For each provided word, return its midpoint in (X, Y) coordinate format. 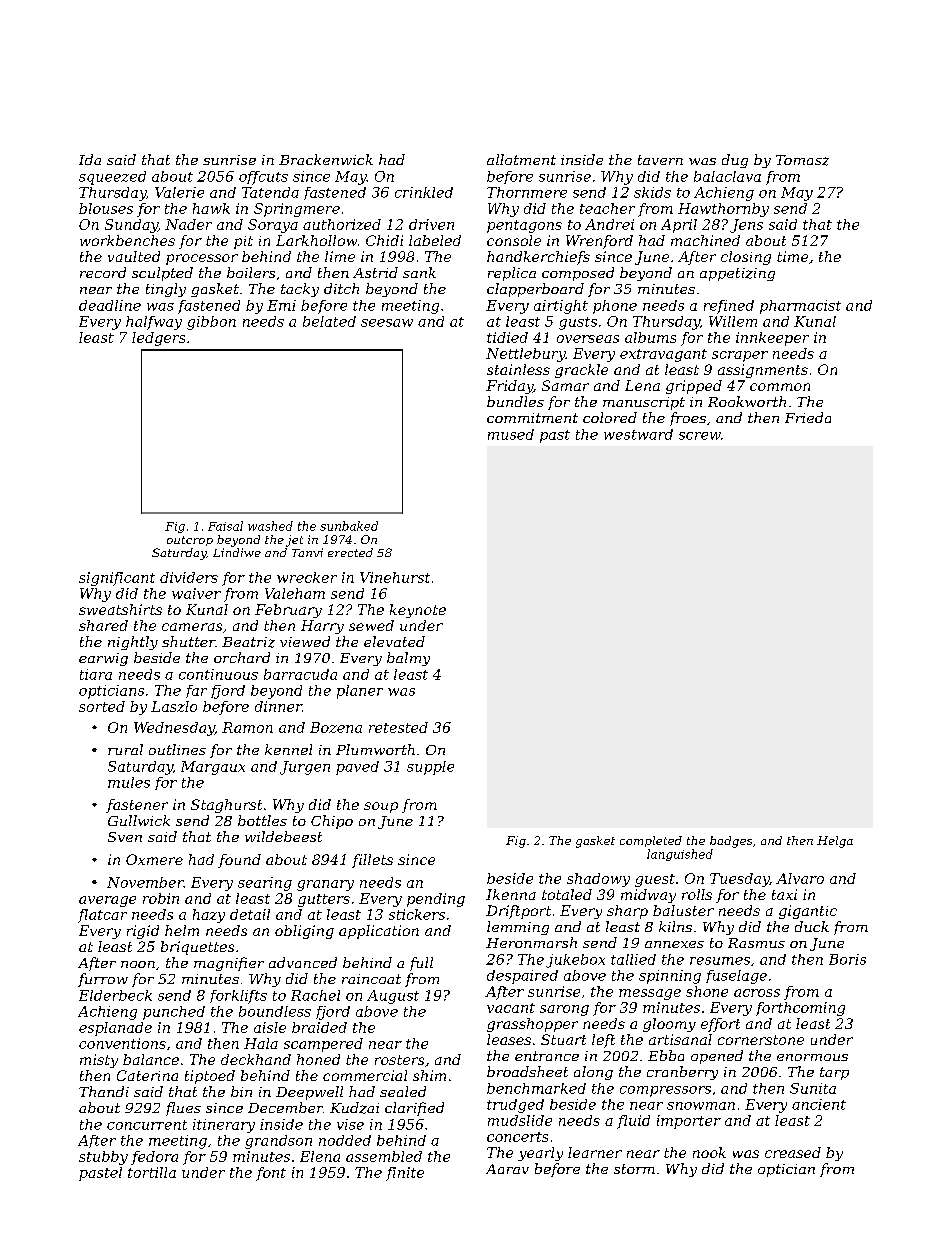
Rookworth (747, 401)
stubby (103, 1158)
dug (735, 161)
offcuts (263, 178)
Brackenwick (326, 159)
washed (270, 526)
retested (398, 727)
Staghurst (226, 806)
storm (634, 1169)
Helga (835, 842)
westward (638, 434)
